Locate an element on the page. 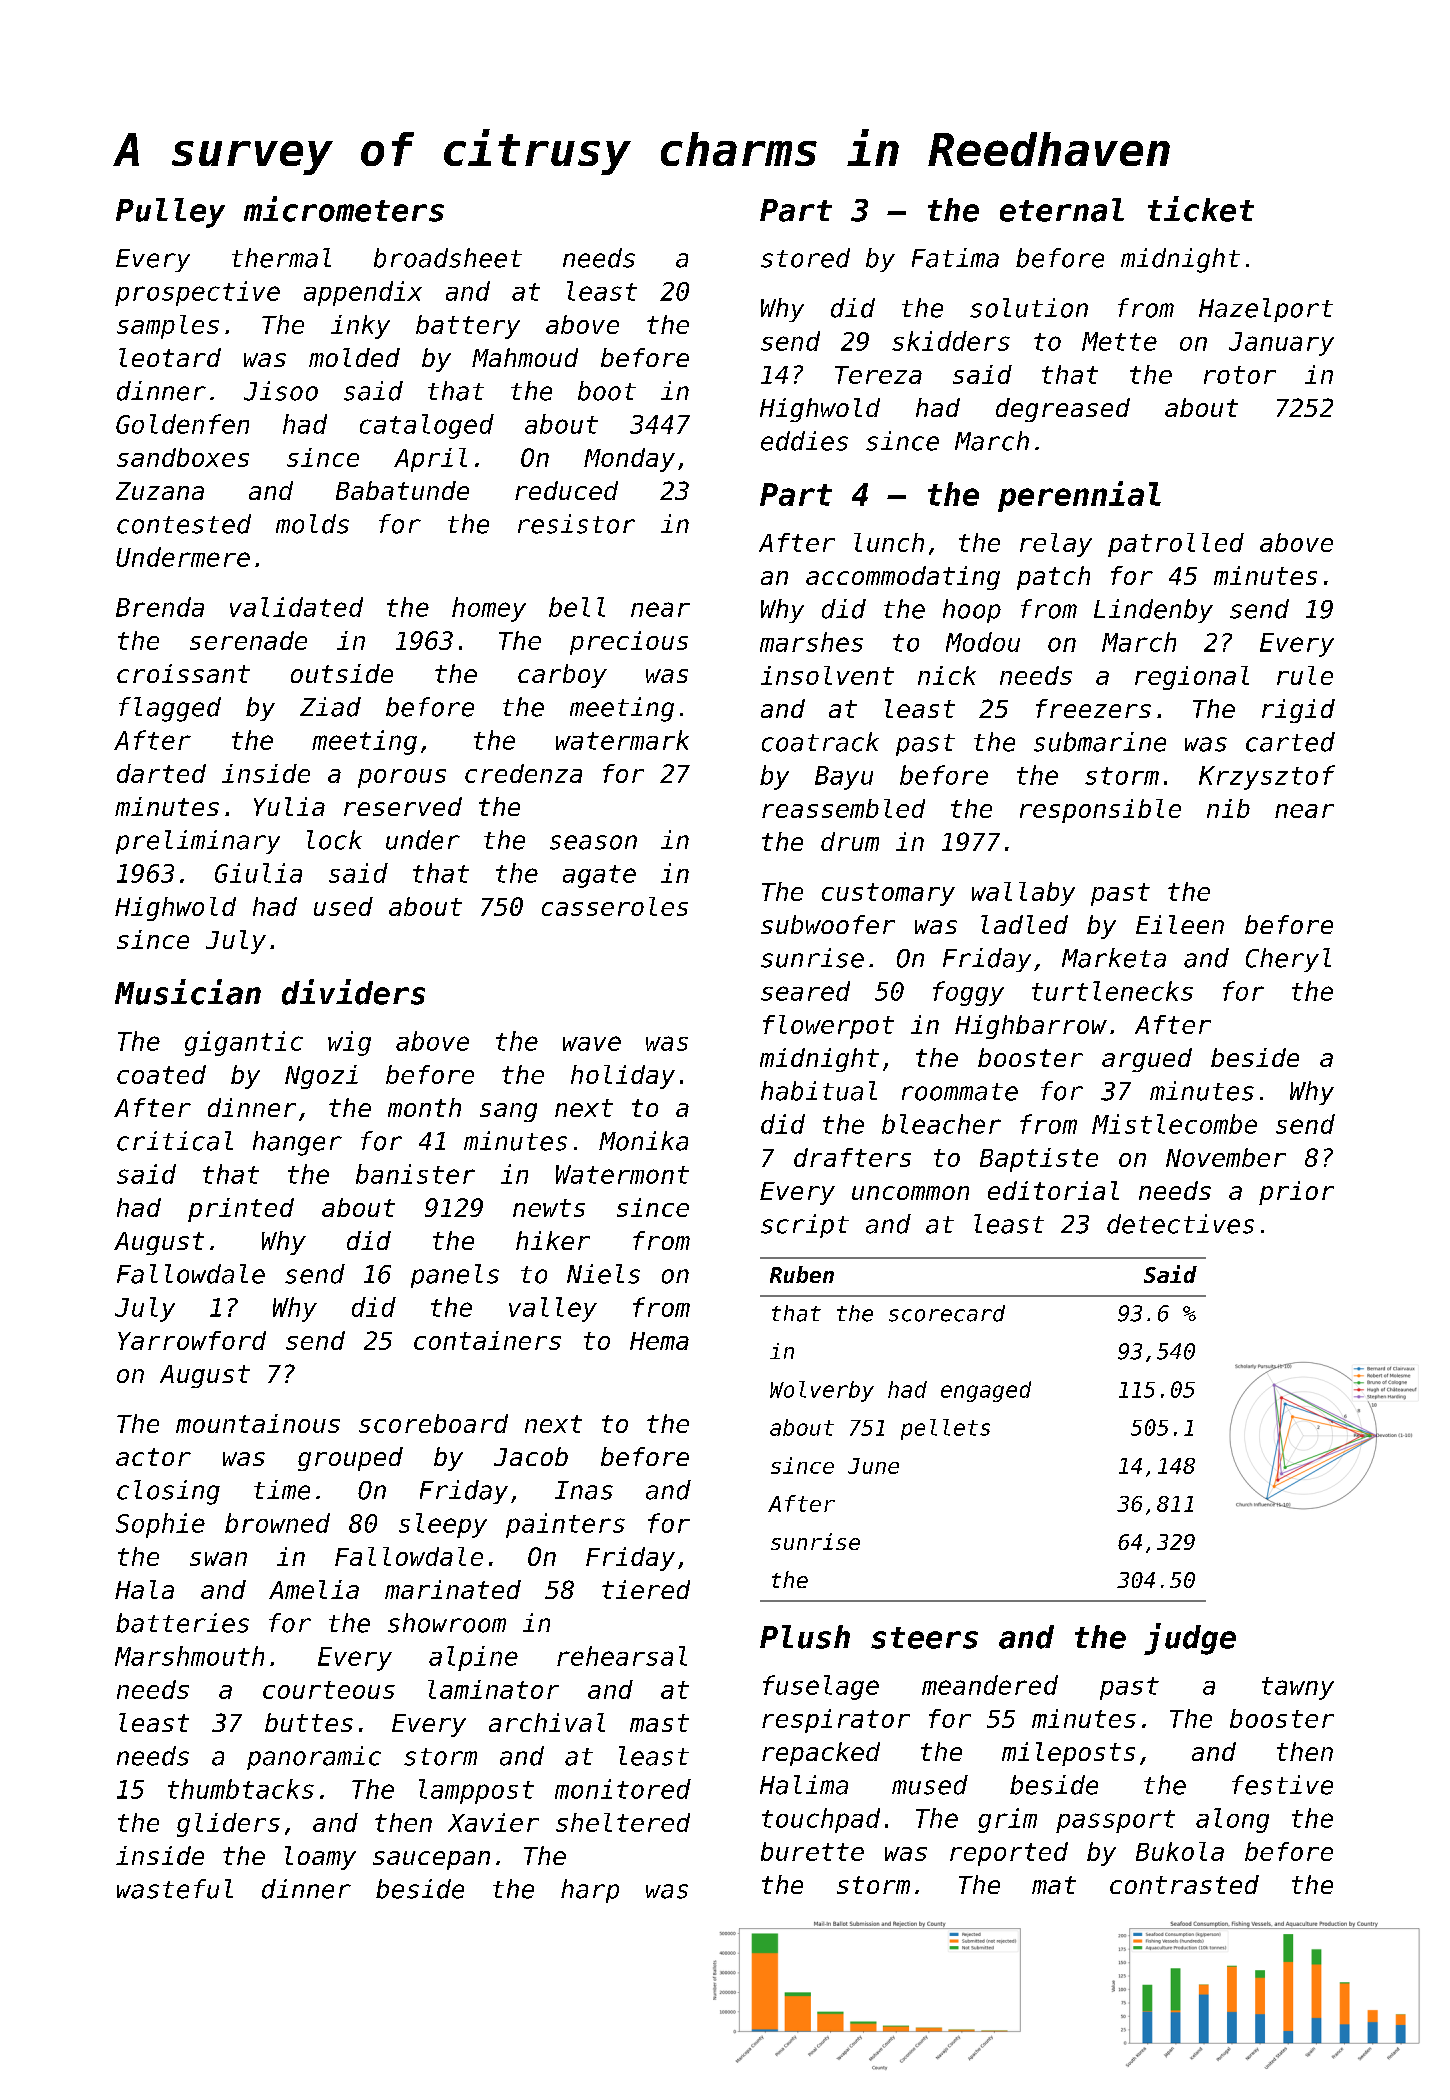 Image resolution: width=1450 pixels, height=2100 pixels. saucepan is located at coordinates (431, 1860).
